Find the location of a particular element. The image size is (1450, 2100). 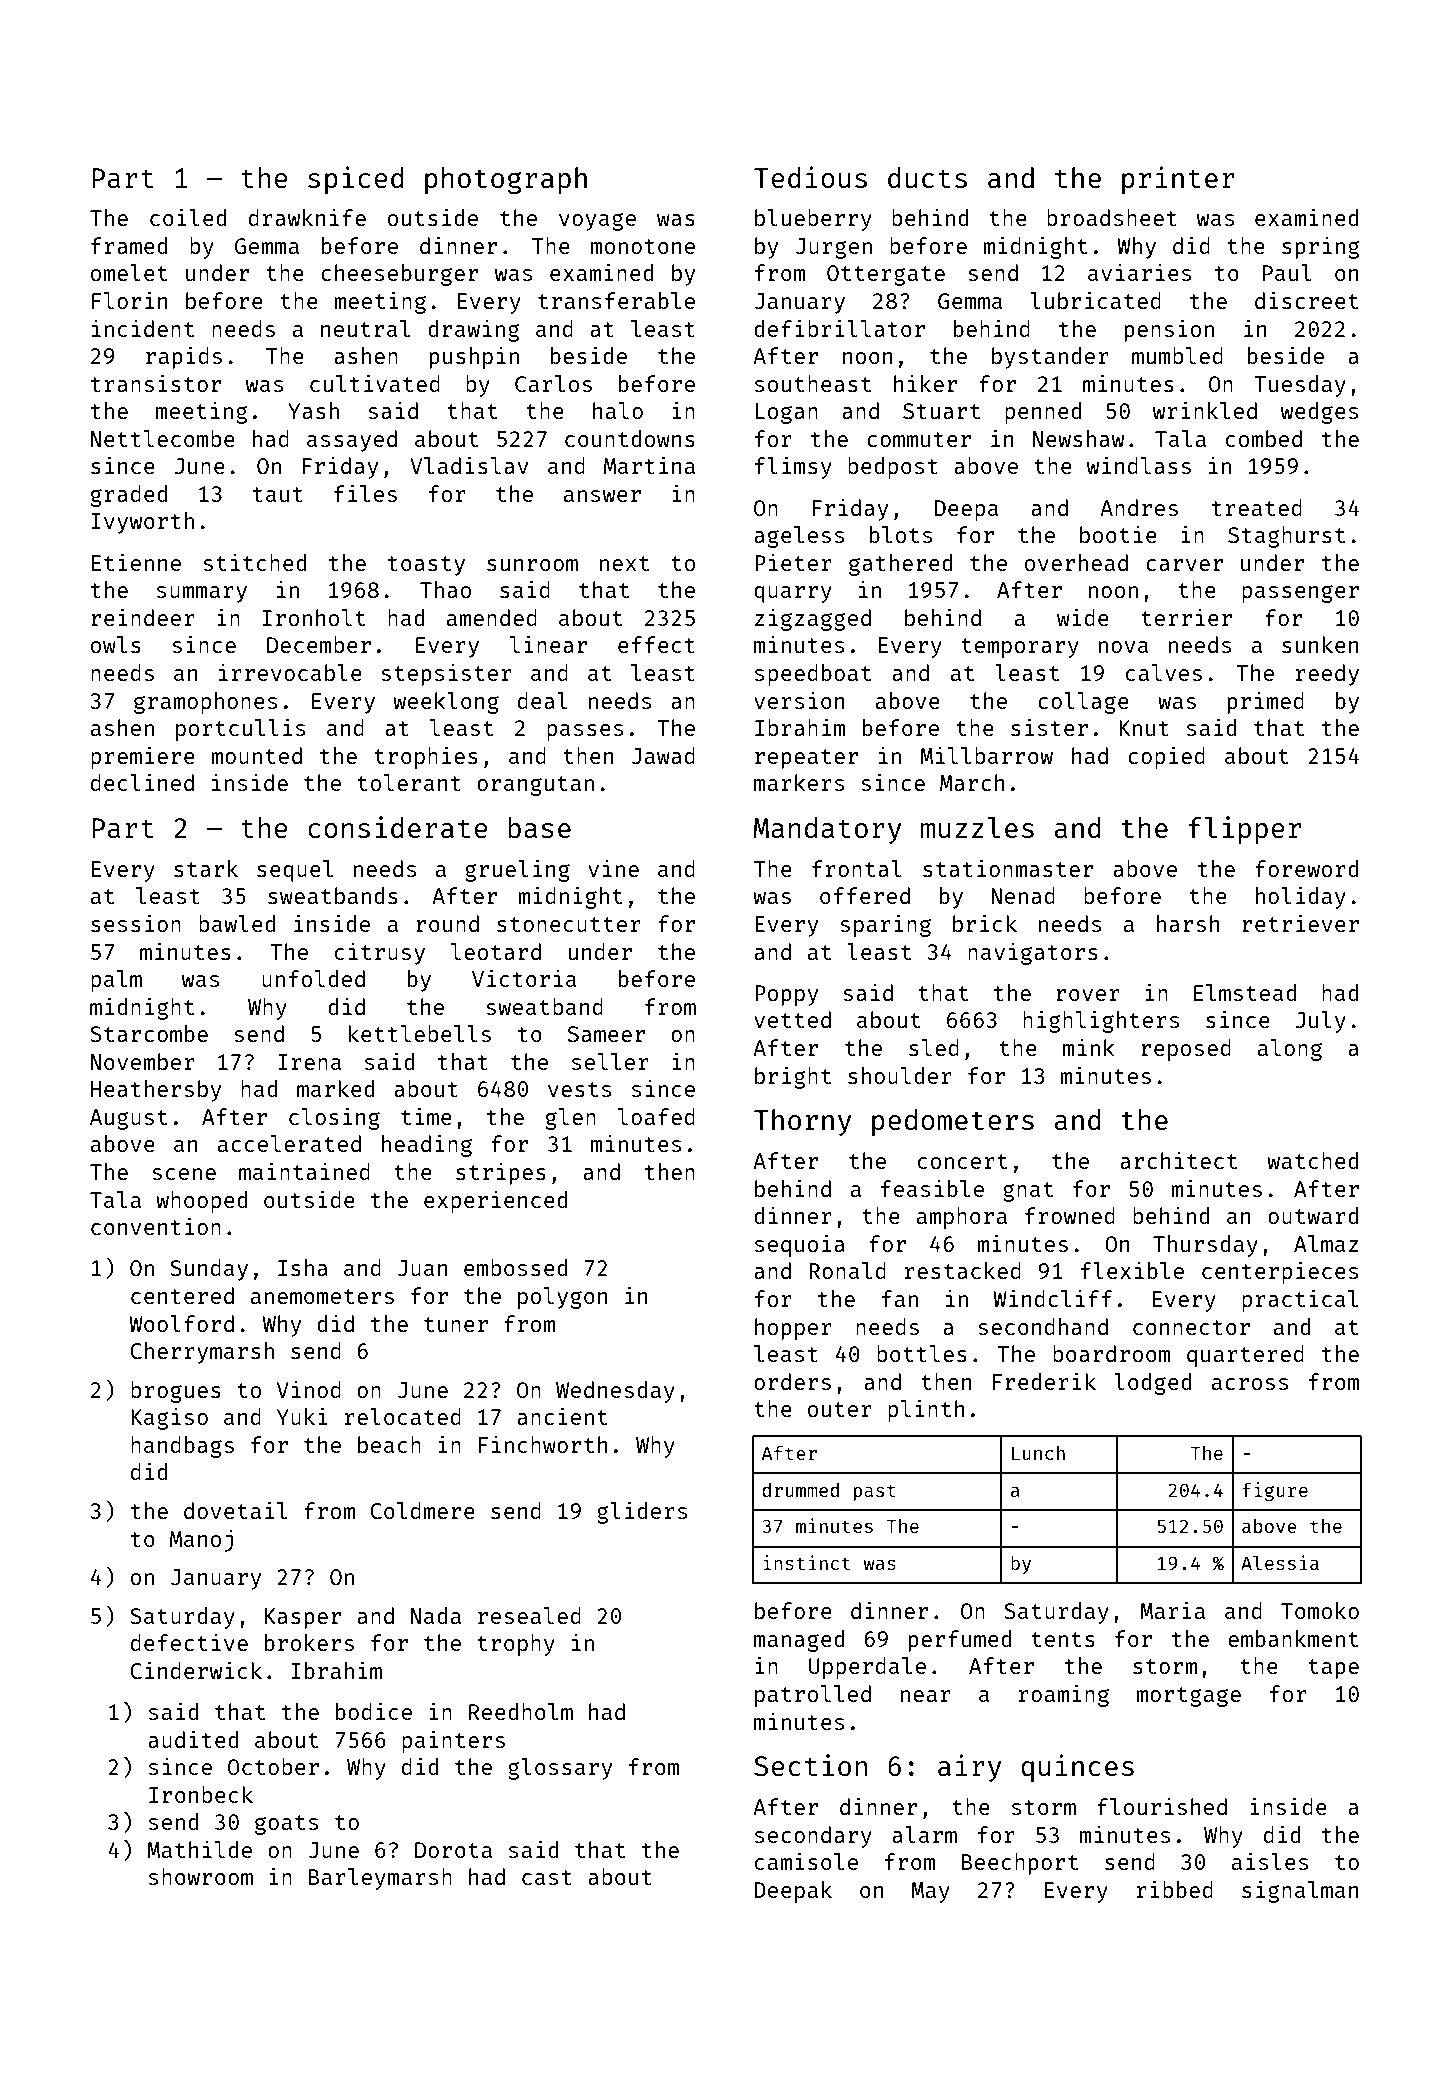

mumbled is located at coordinates (1177, 355).
